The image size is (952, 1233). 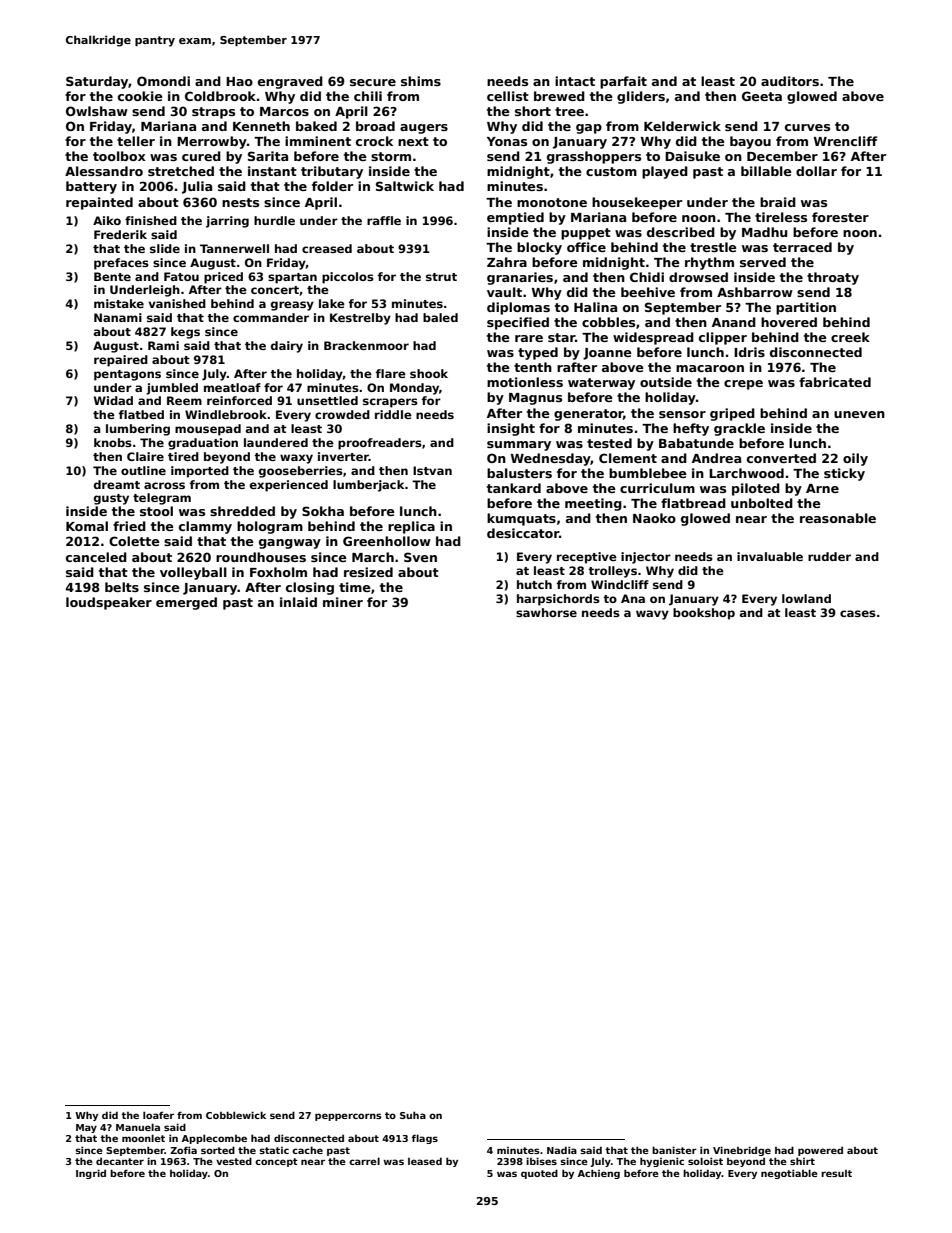 I want to click on inlaid, so click(x=298, y=602).
